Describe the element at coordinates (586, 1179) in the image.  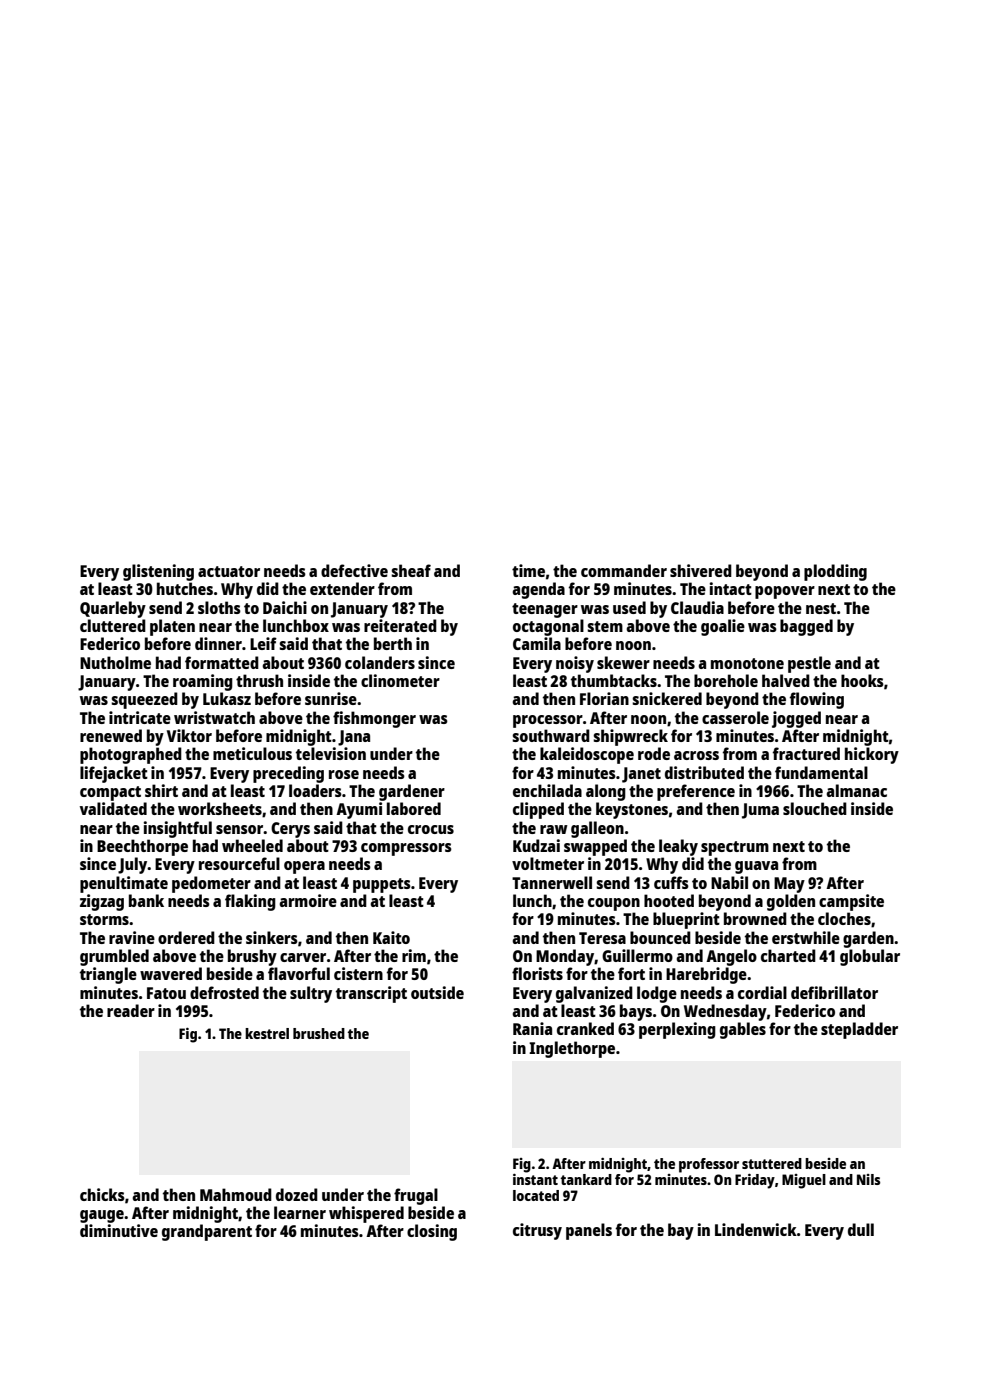
I see `tankard` at that location.
